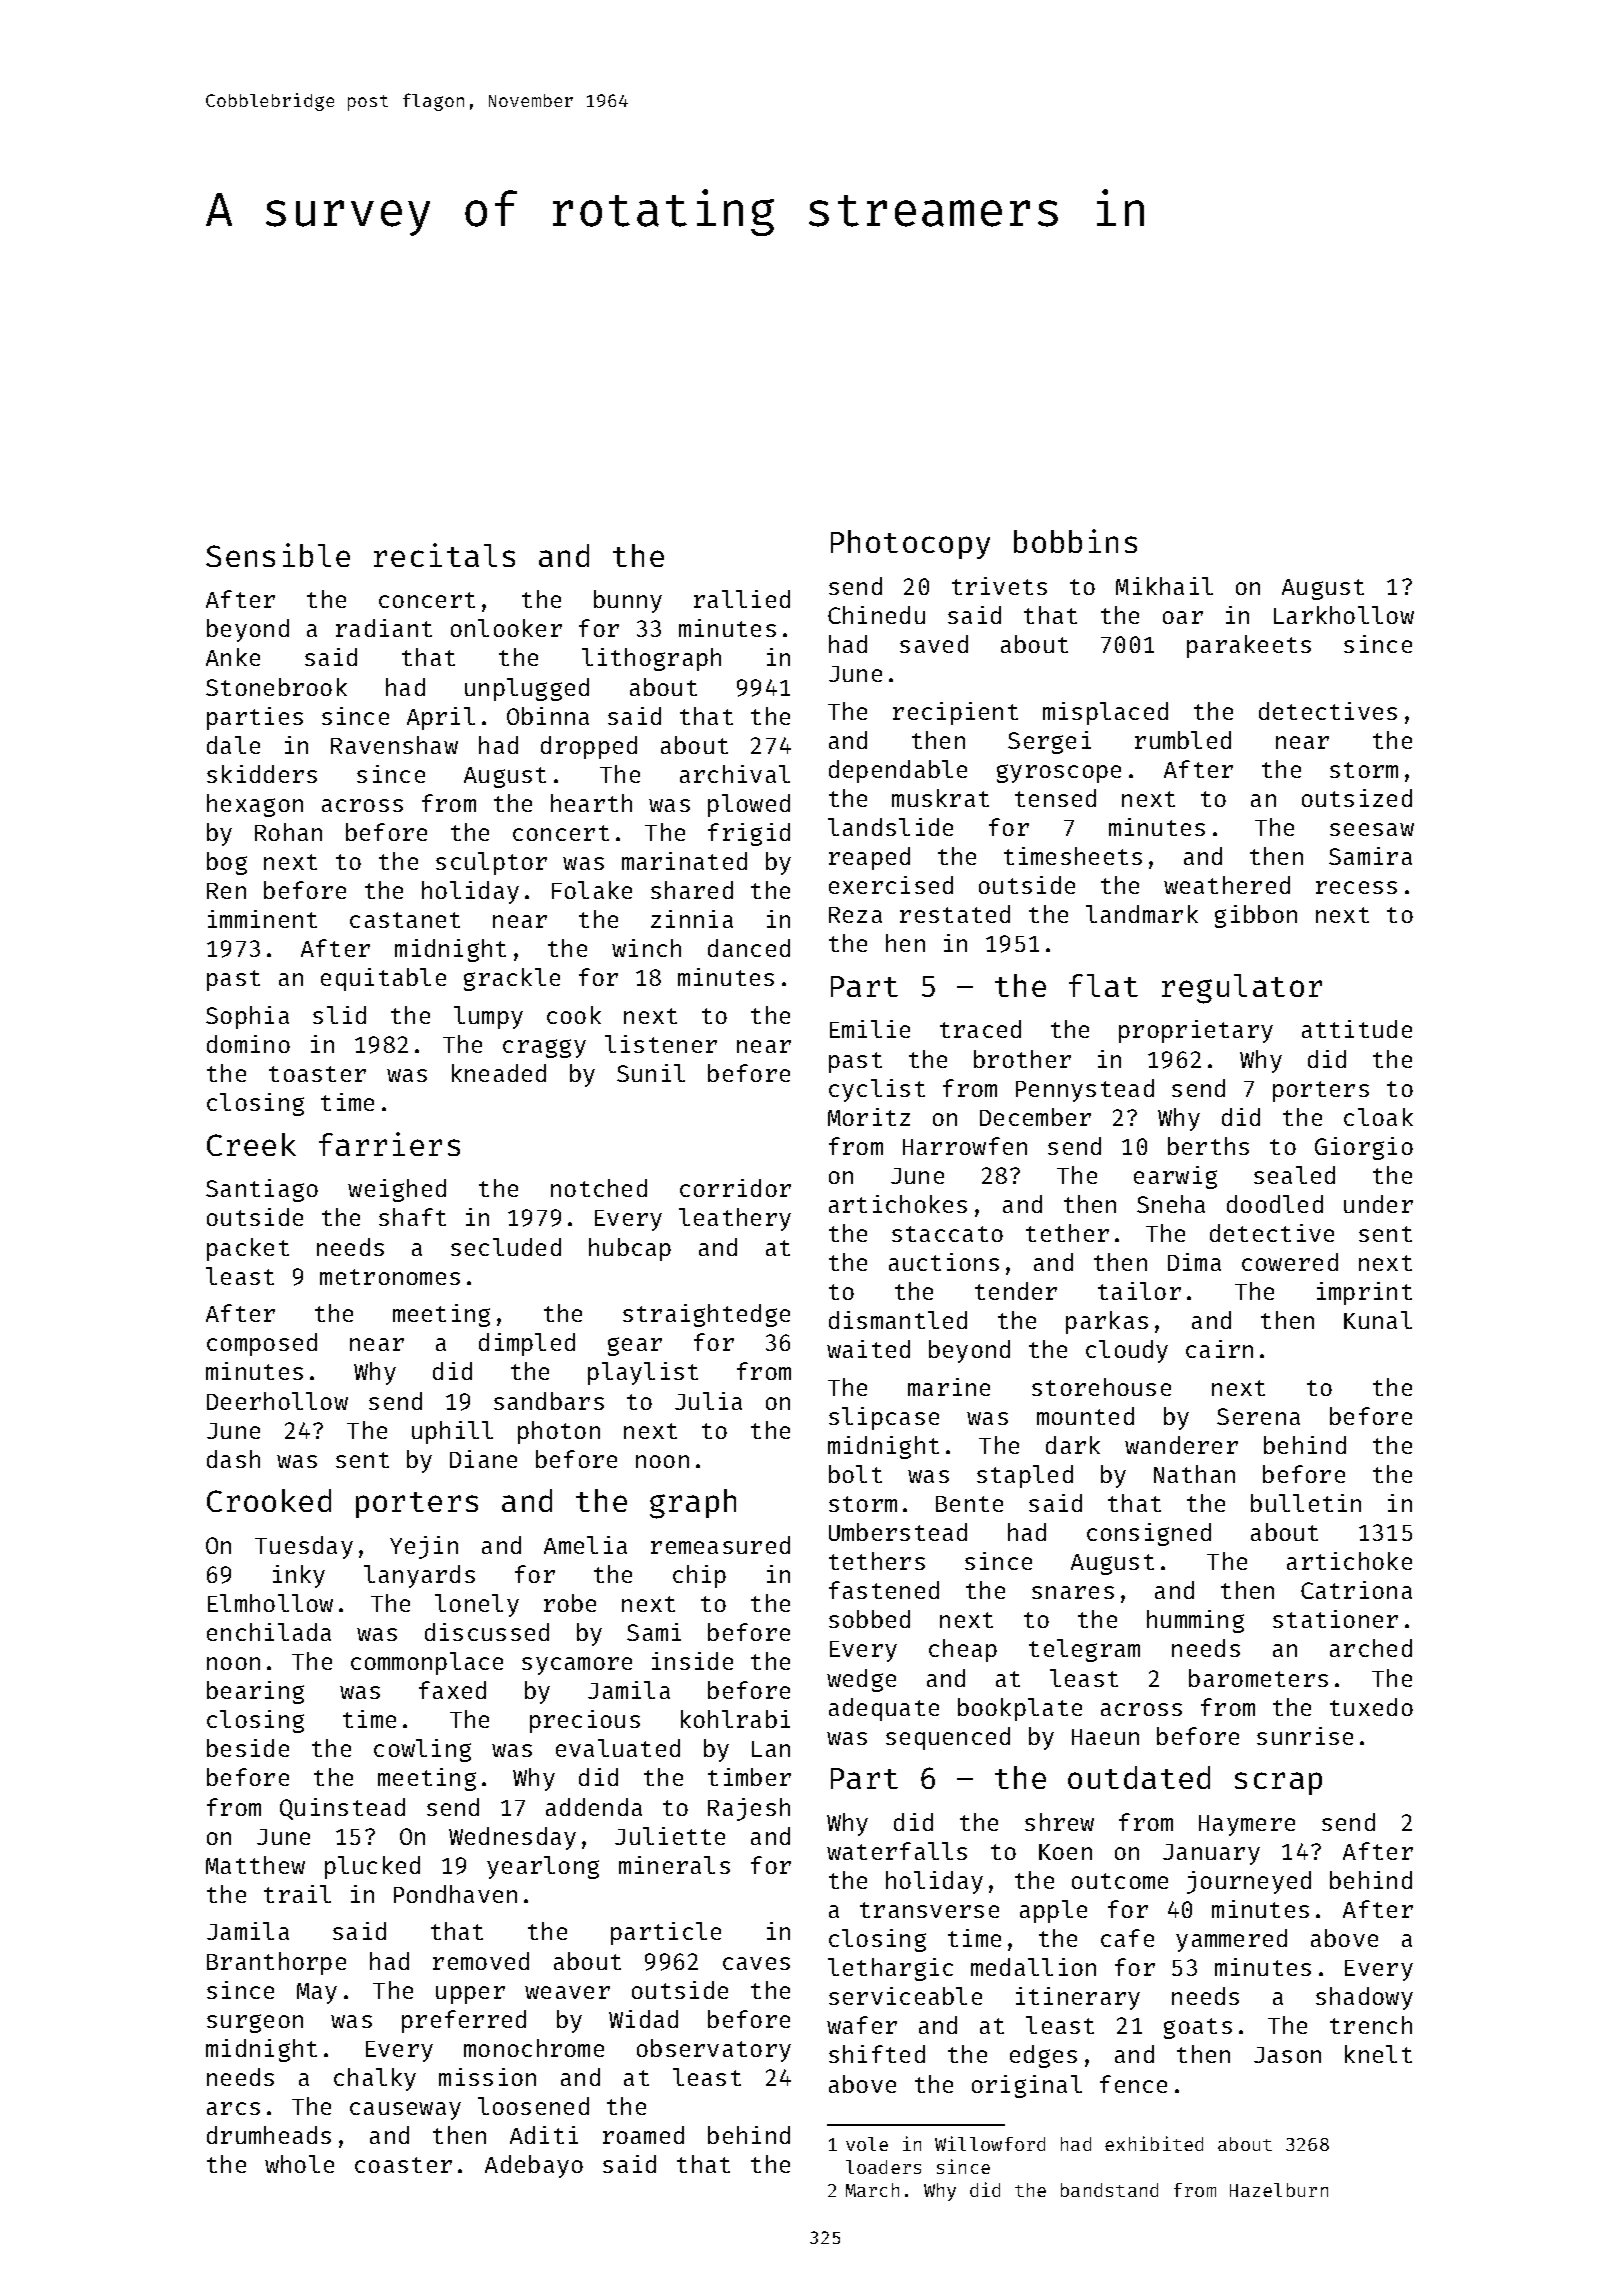 This screenshot has height=2292, width=1620. Describe the element at coordinates (1287, 2055) in the screenshot. I see `Jason` at that location.
